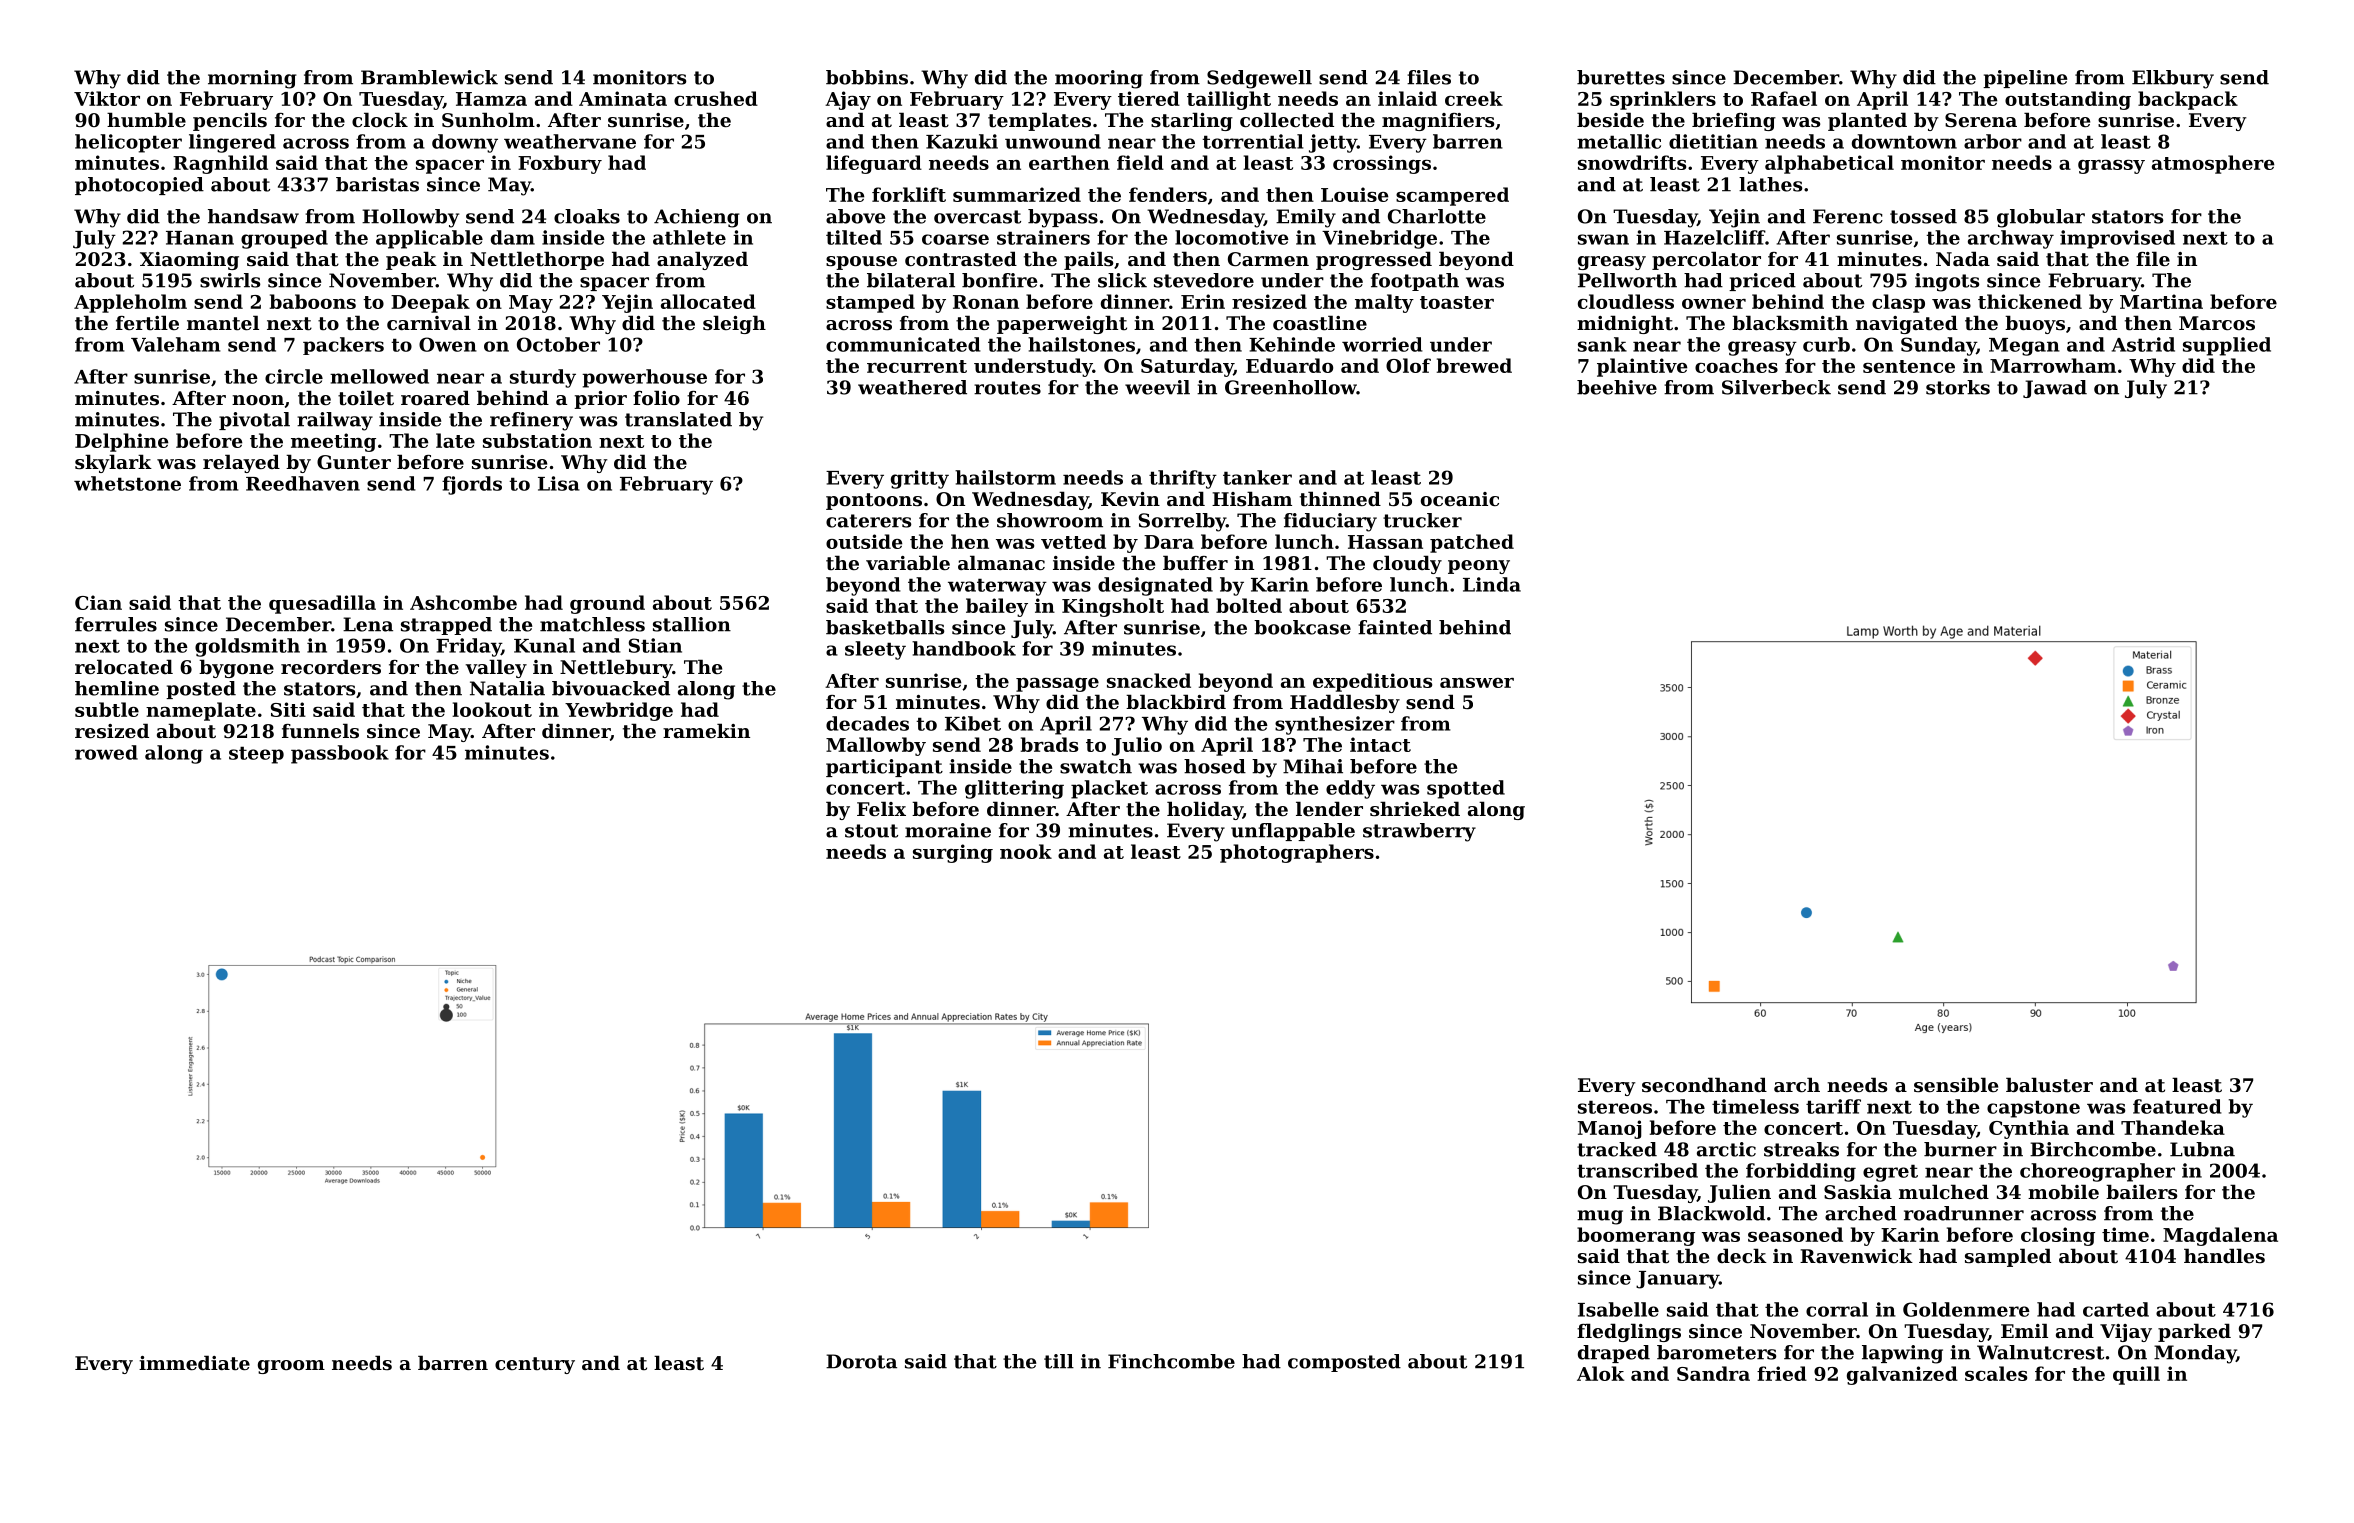  Describe the element at coordinates (1610, 1129) in the screenshot. I see `Manoj` at that location.
